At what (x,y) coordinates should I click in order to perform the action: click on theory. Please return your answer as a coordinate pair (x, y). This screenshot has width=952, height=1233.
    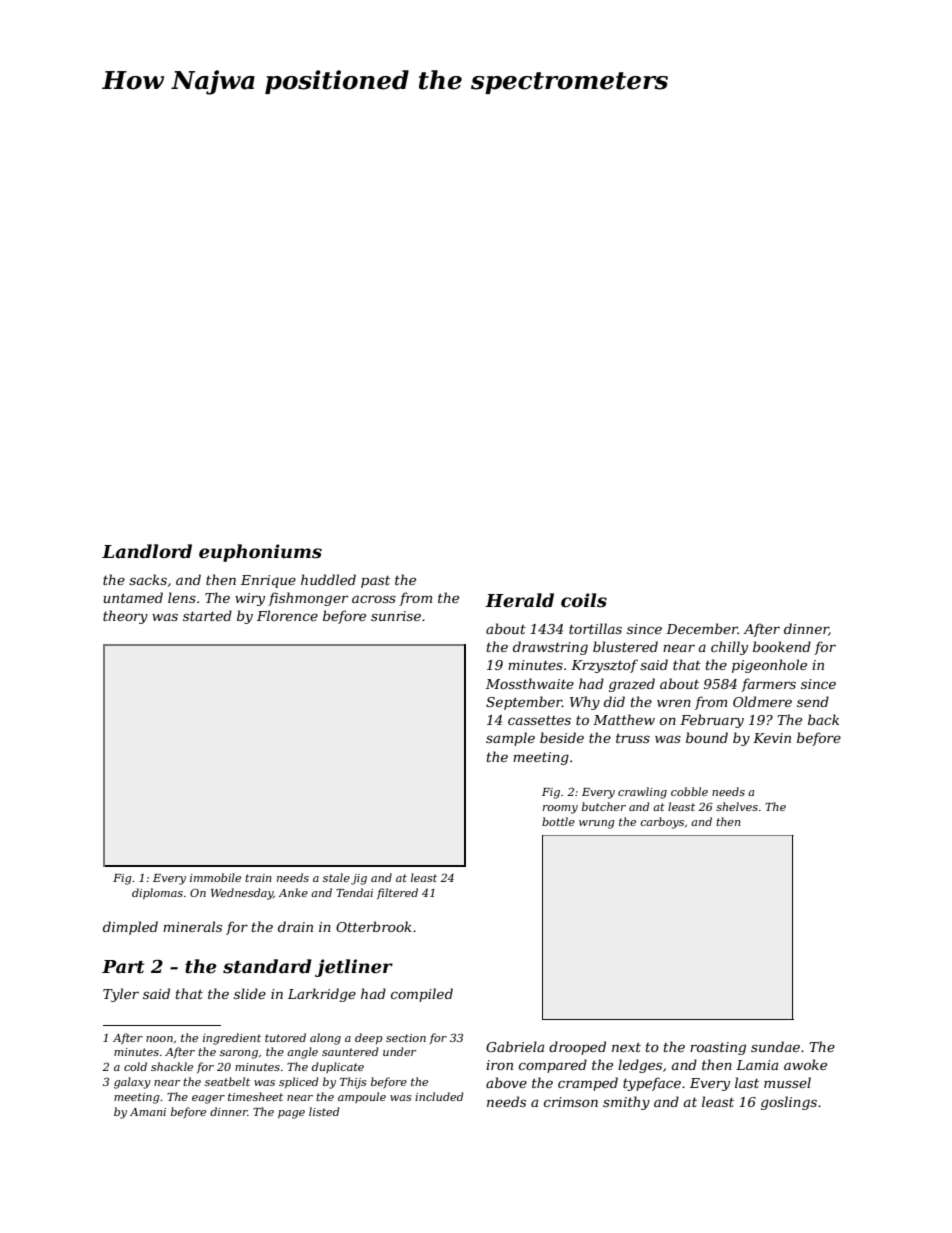
    Looking at the image, I should click on (125, 617).
